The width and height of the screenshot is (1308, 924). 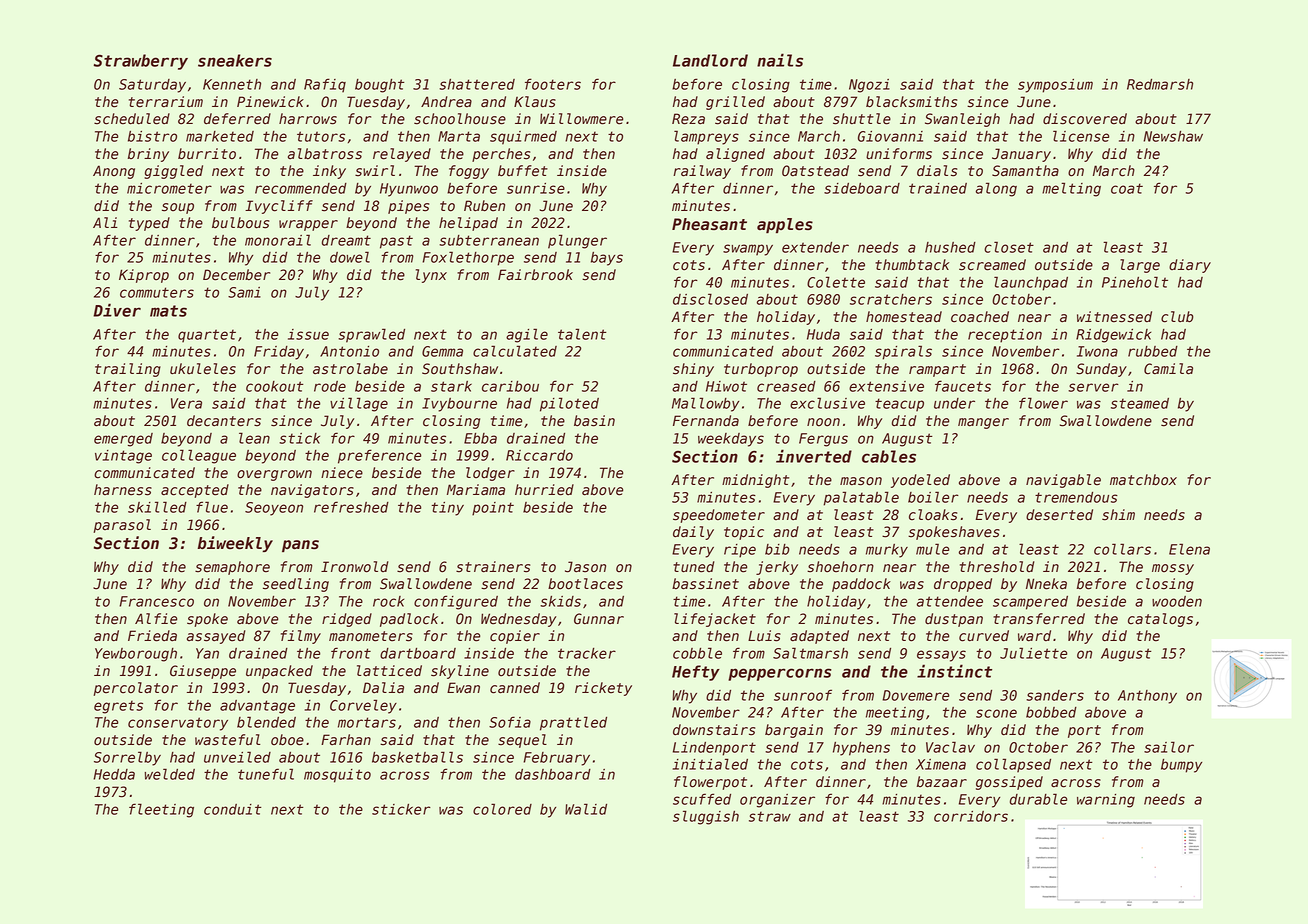 What do you see at coordinates (228, 740) in the screenshot?
I see `wasteful` at bounding box center [228, 740].
